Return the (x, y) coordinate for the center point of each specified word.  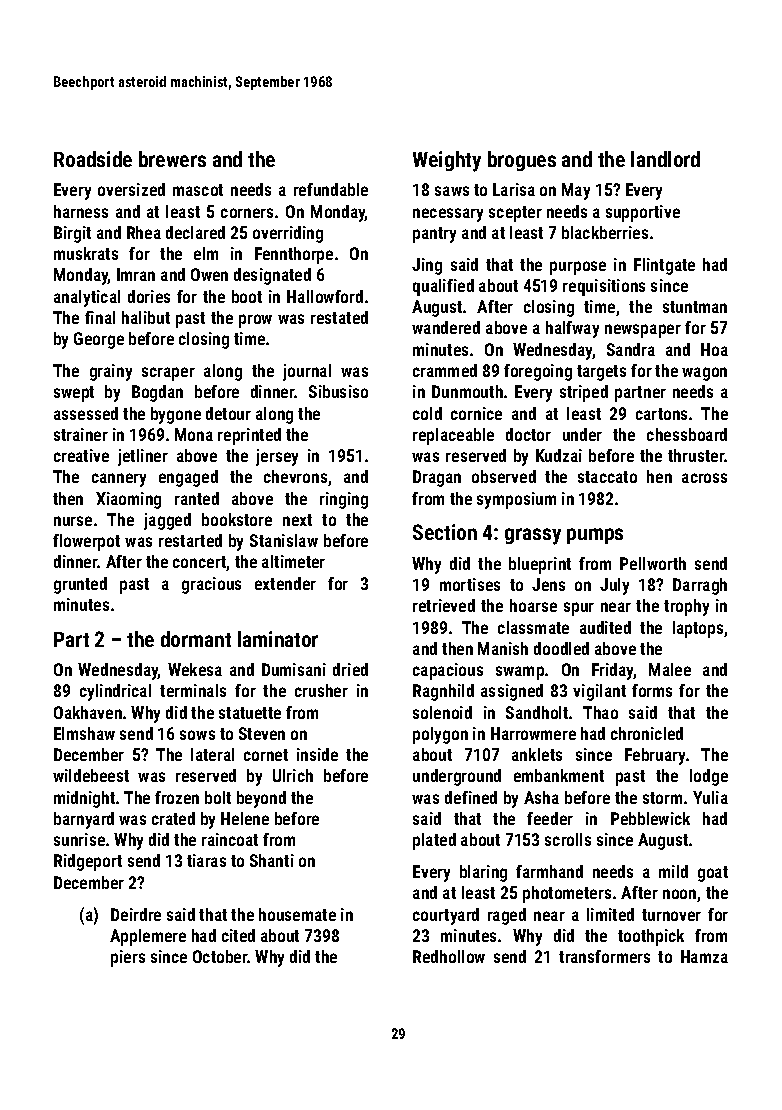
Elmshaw (84, 733)
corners (247, 213)
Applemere (148, 937)
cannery (119, 480)
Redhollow (449, 956)
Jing (427, 266)
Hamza (704, 956)
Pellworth (653, 563)
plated (434, 841)
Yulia (710, 797)
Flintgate (664, 266)
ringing (344, 500)
